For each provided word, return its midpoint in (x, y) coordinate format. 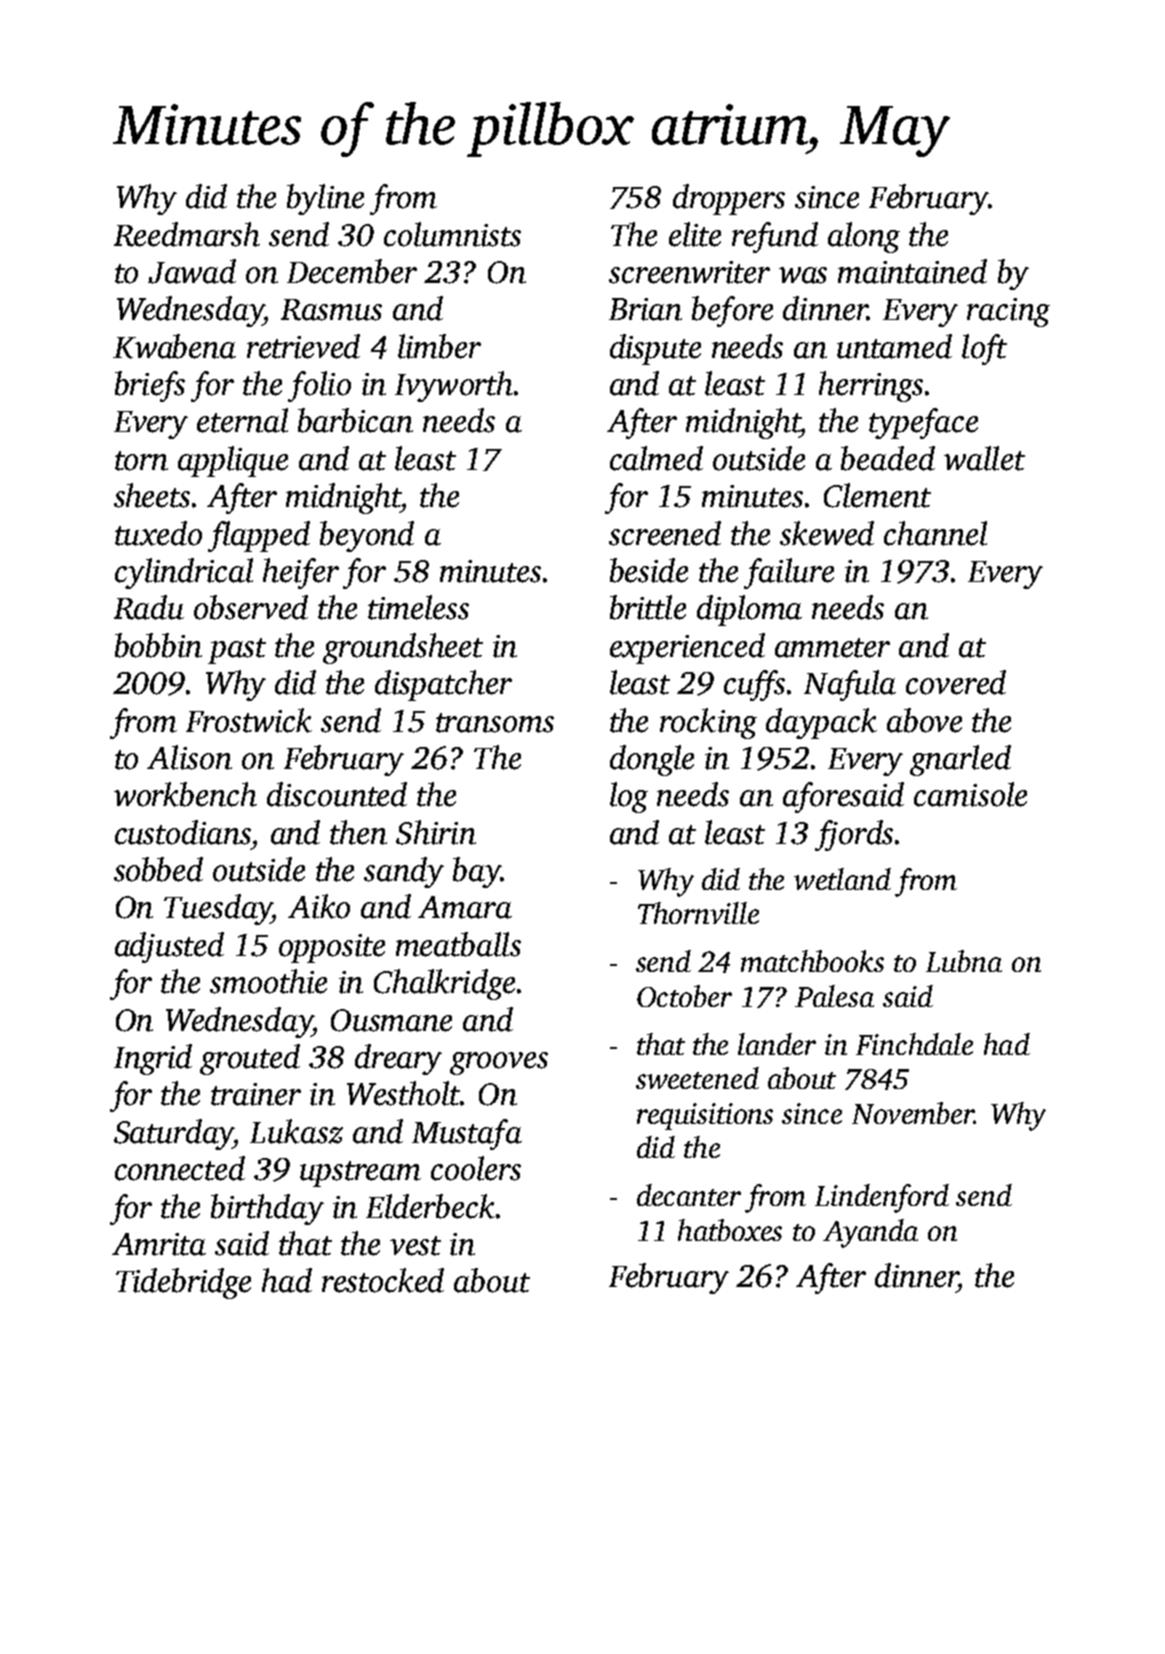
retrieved (303, 346)
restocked (383, 1280)
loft (984, 349)
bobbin (158, 645)
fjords (854, 835)
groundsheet (403, 648)
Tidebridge (183, 1283)
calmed (656, 458)
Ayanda (870, 1233)
